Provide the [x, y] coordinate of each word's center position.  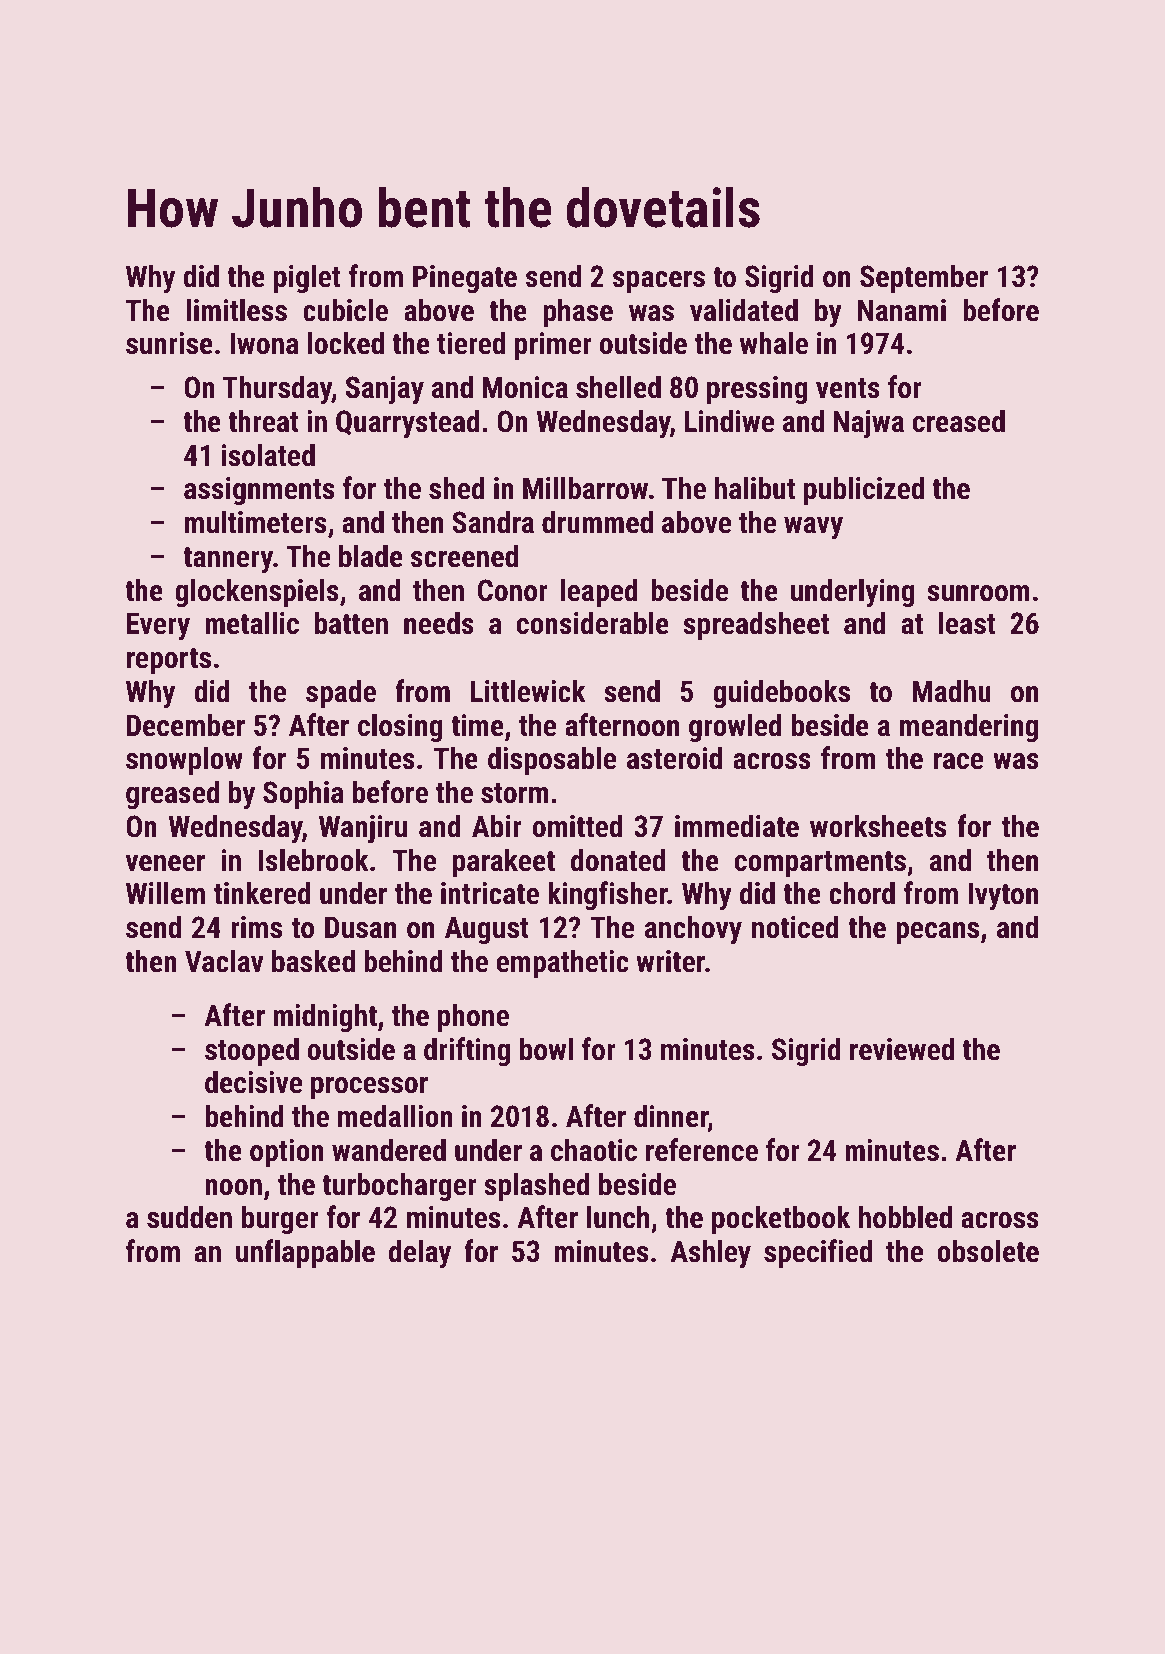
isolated [268, 455]
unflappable [305, 1253]
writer [670, 961]
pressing [757, 390]
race [958, 761]
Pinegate [465, 279]
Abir [497, 826]
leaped [599, 592]
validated [744, 310]
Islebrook [314, 860]
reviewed [902, 1049]
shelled [618, 387]
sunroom [978, 593]
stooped [252, 1051]
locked [346, 343]
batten [351, 623]
